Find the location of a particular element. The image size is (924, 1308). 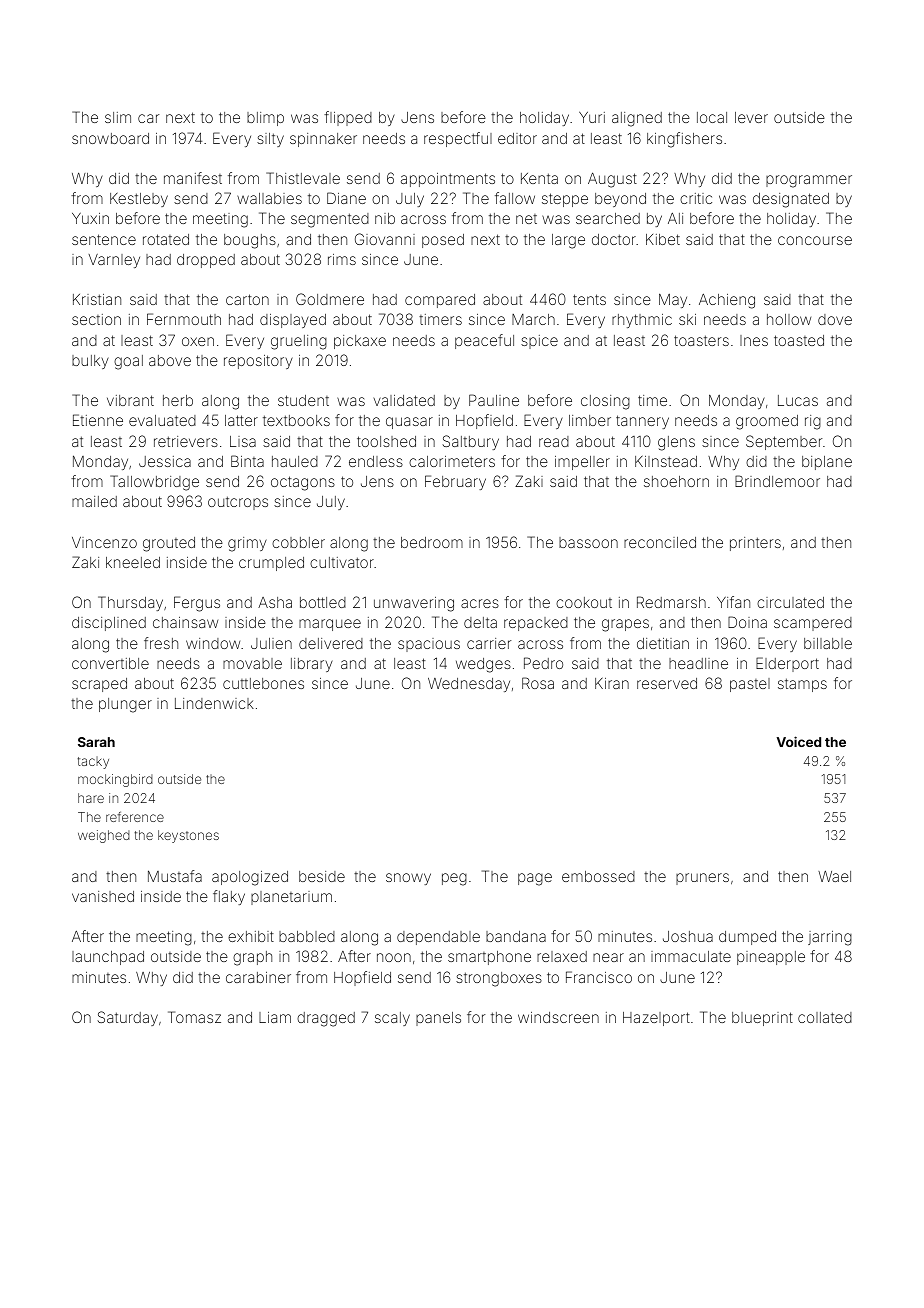

editor is located at coordinates (517, 138).
